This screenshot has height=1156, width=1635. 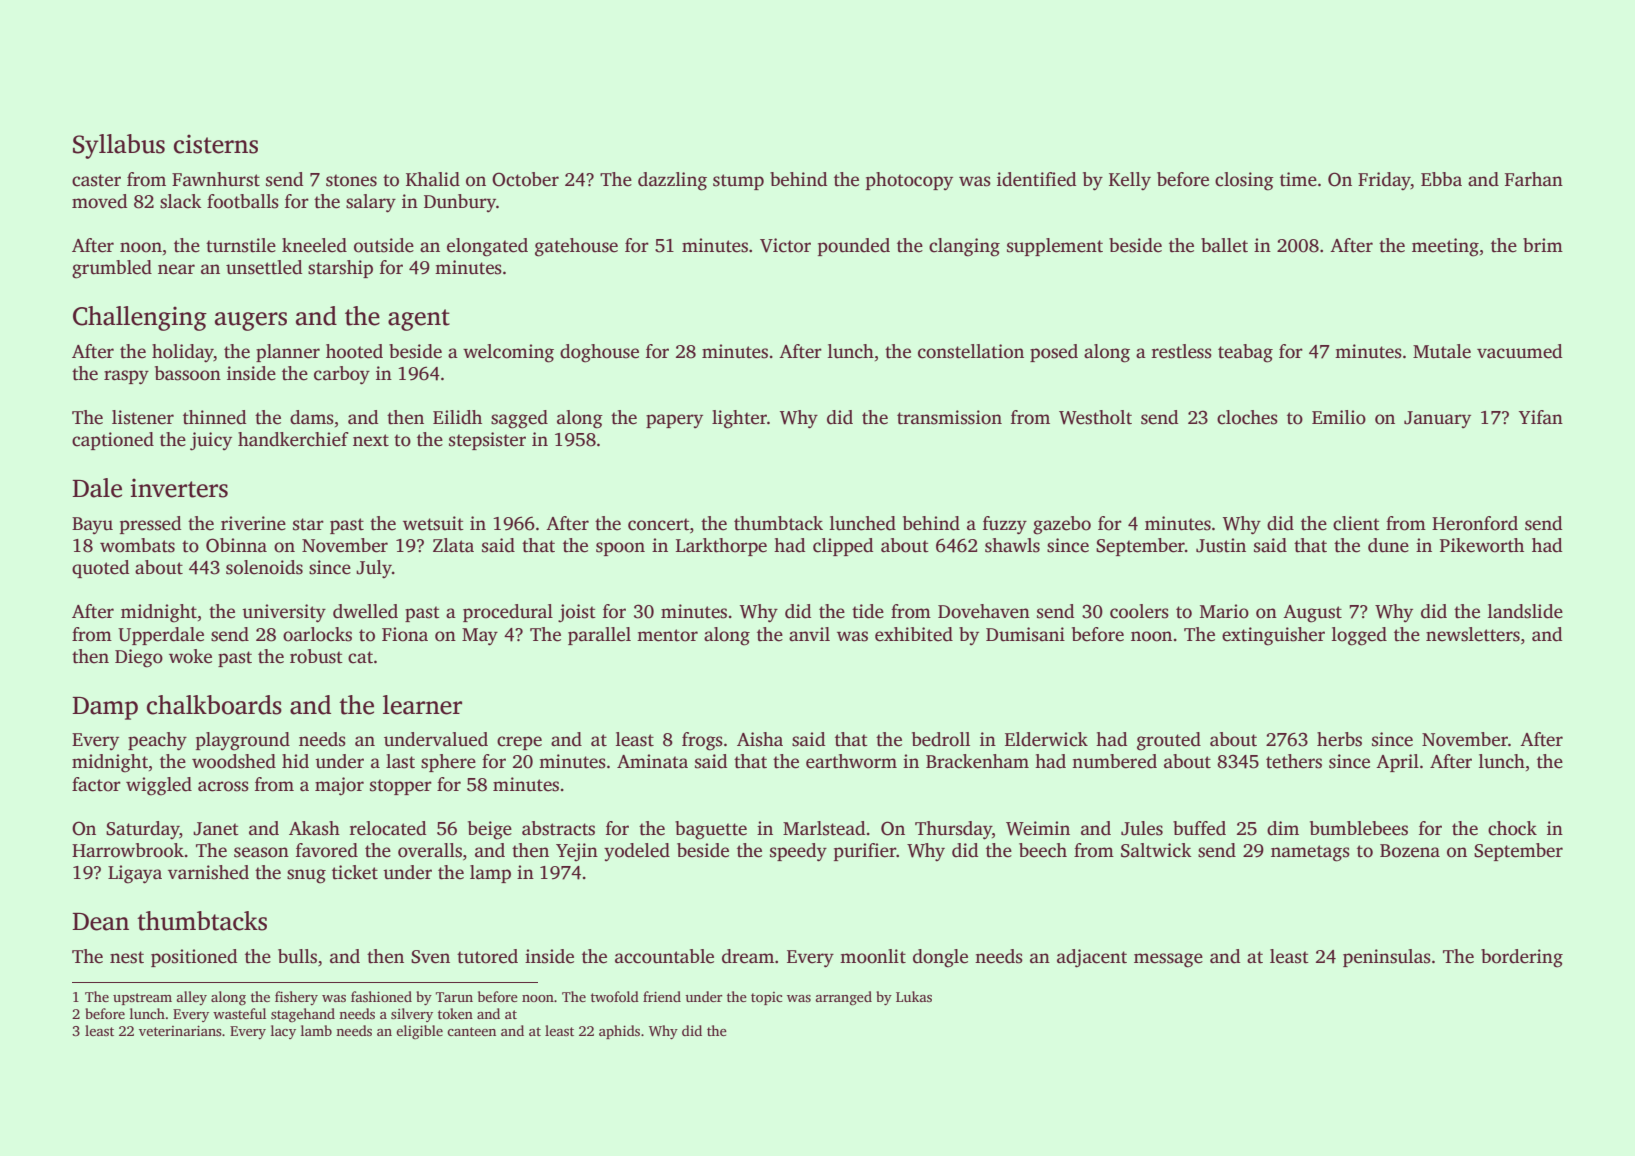 I want to click on concert, so click(x=659, y=524).
